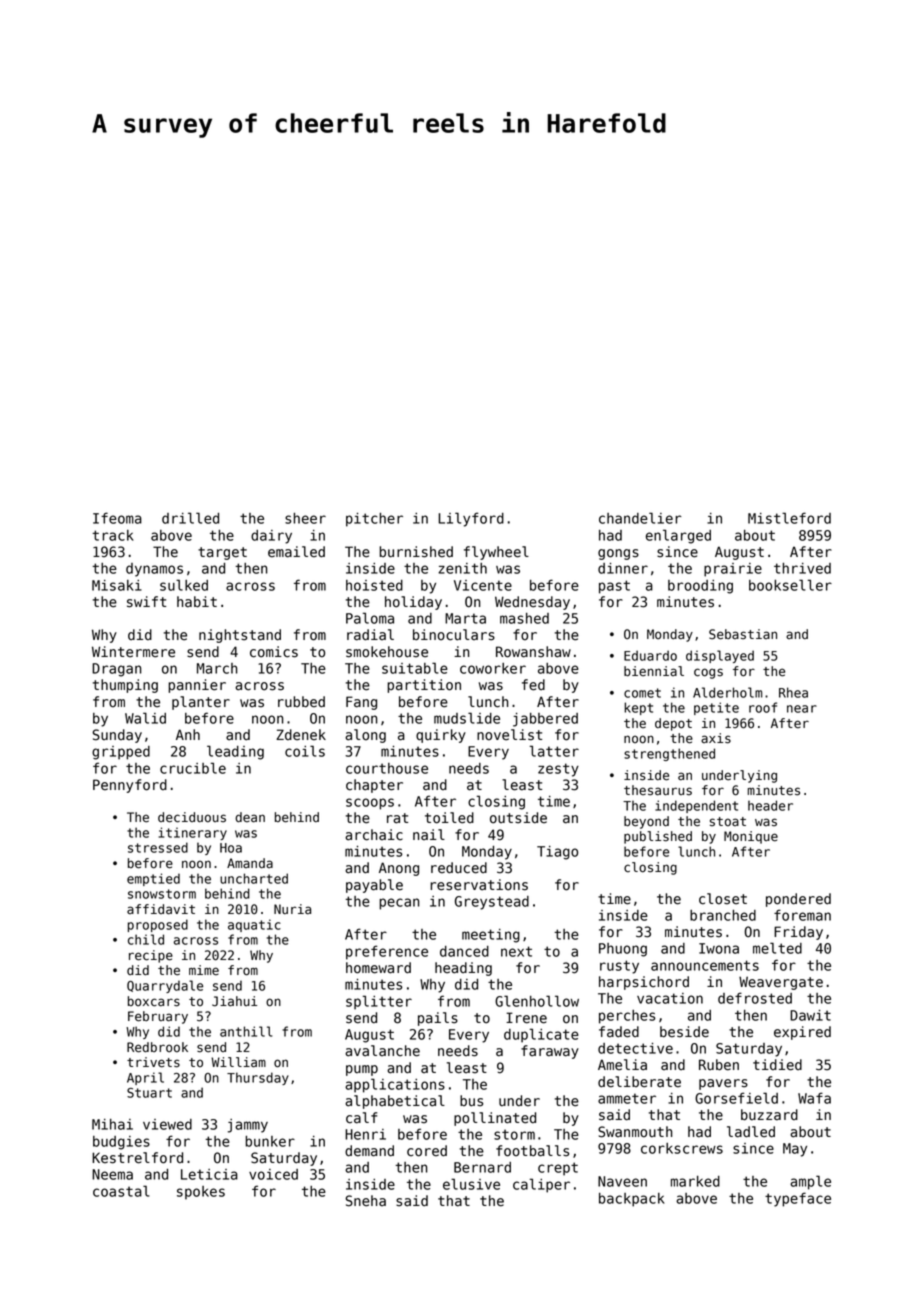  I want to click on outside, so click(518, 818).
